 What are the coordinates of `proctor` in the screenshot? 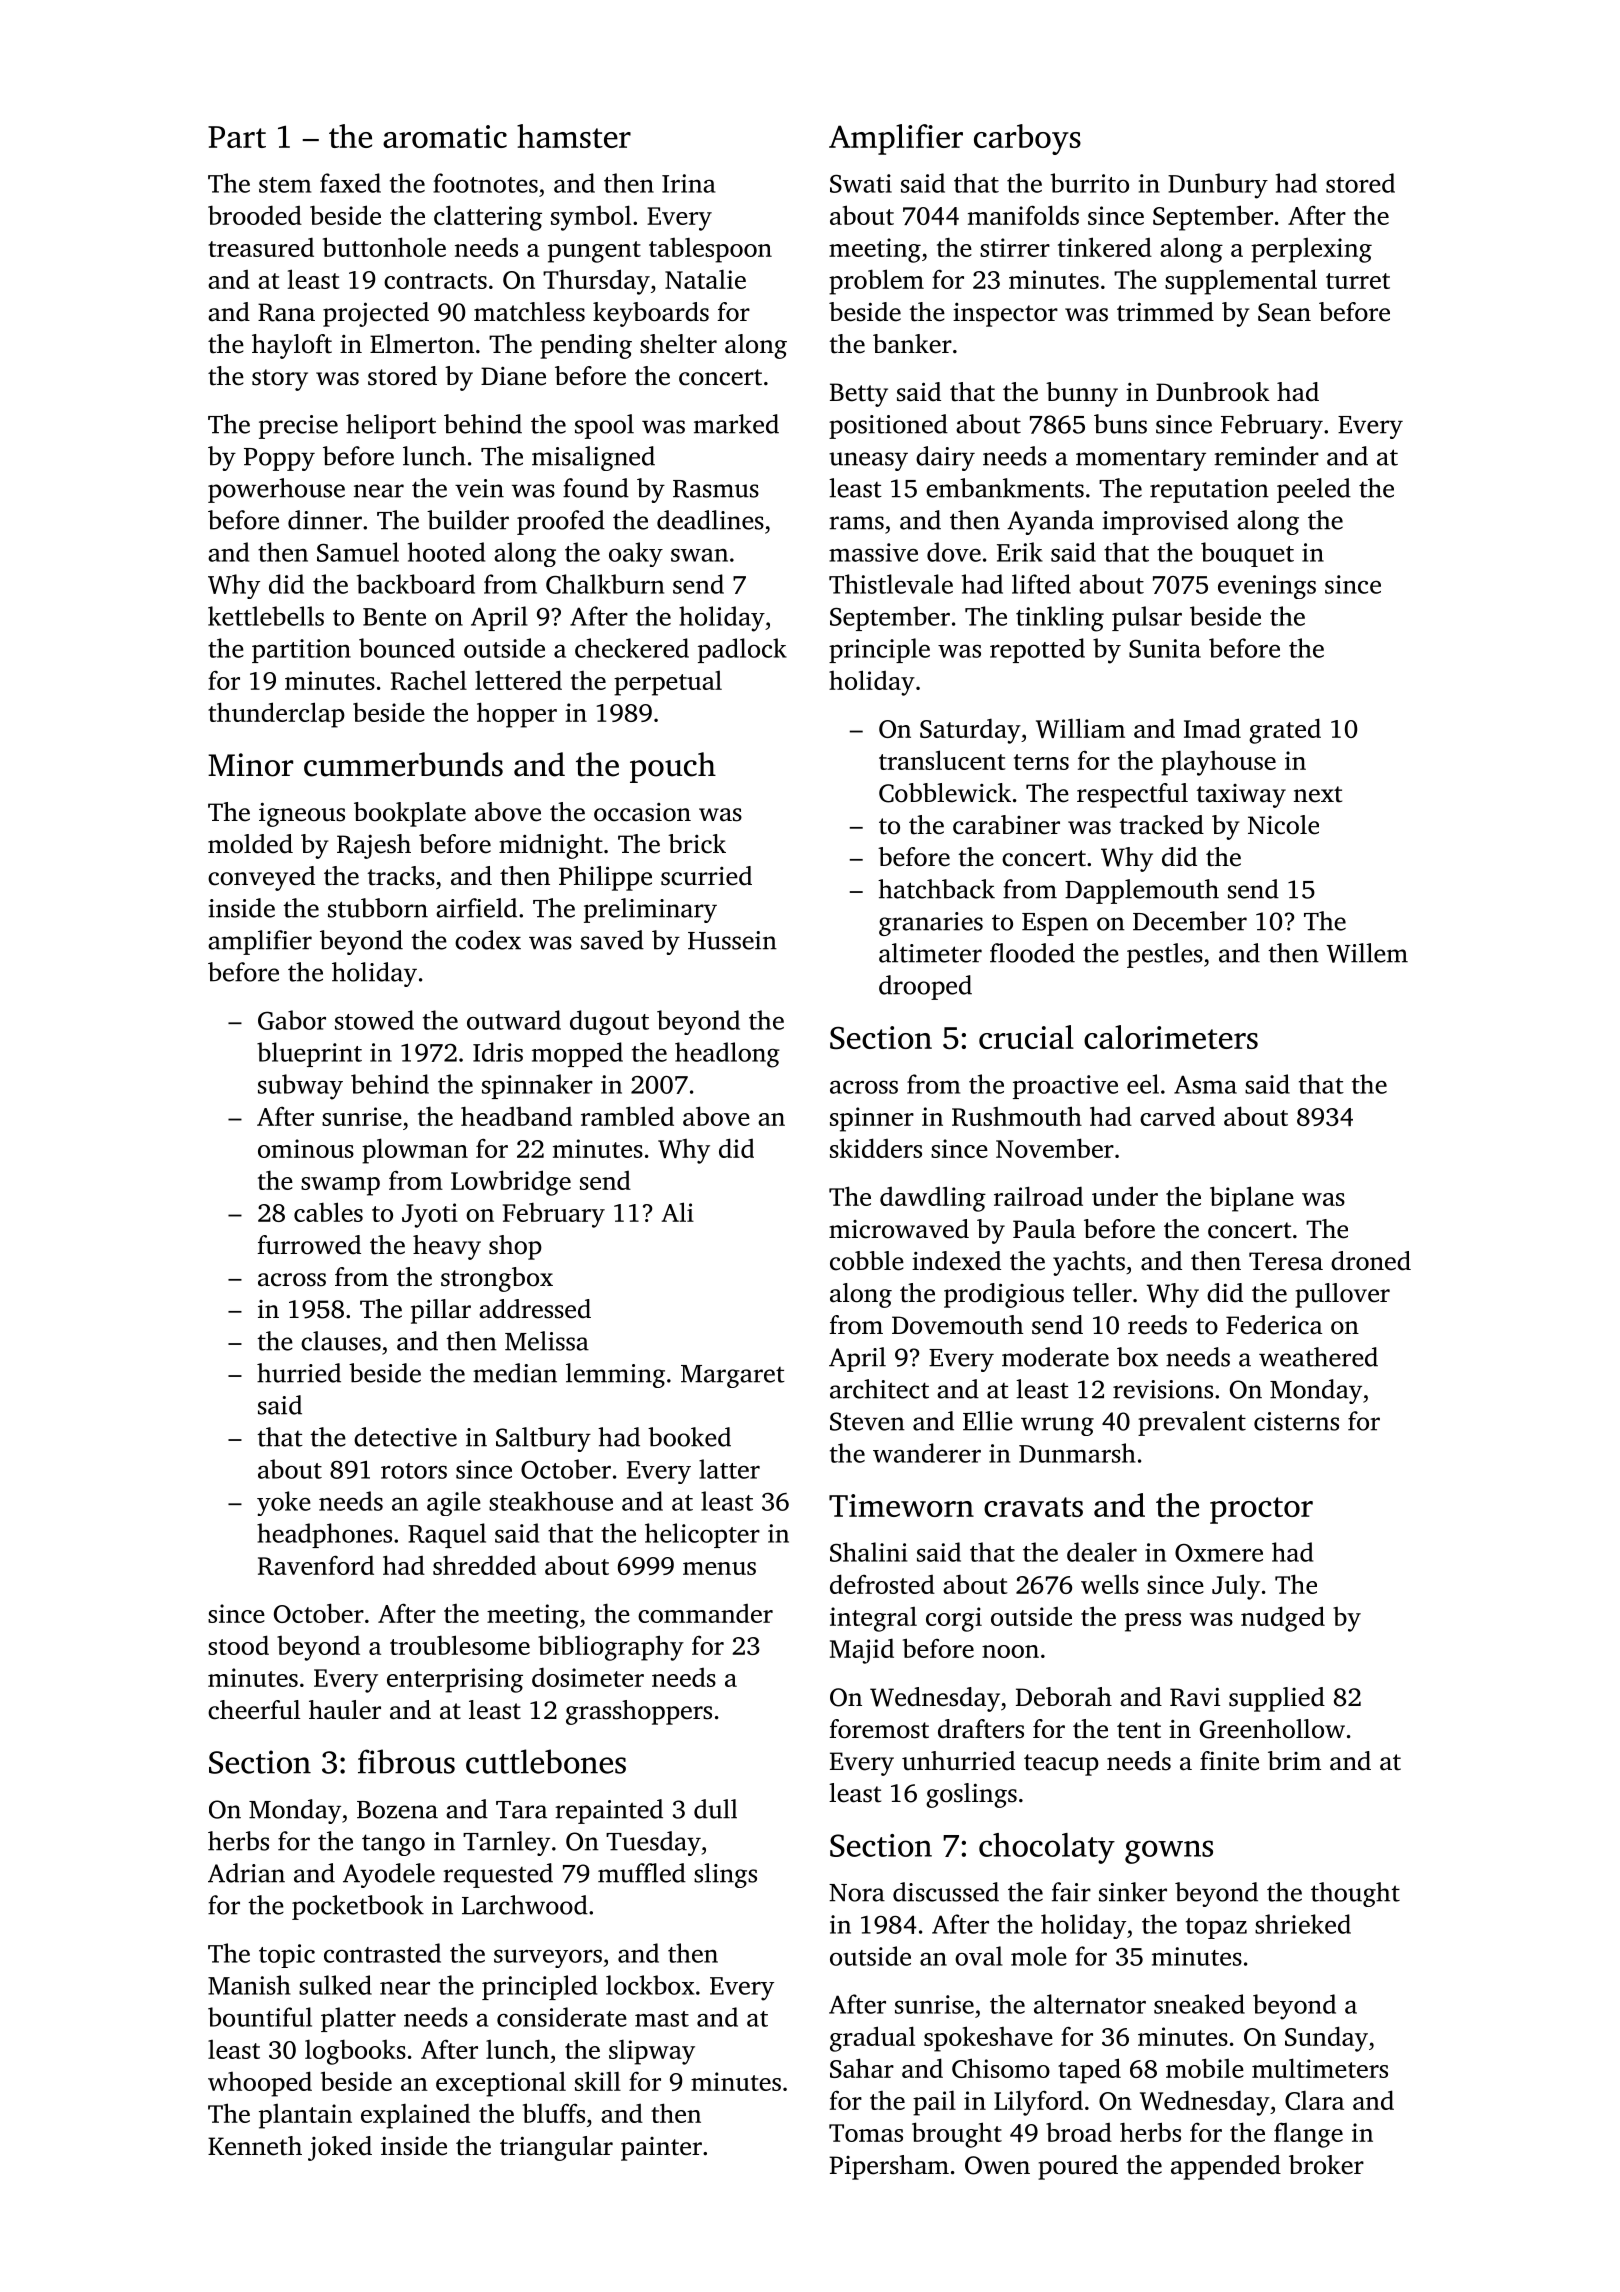 It's located at (1261, 1510).
